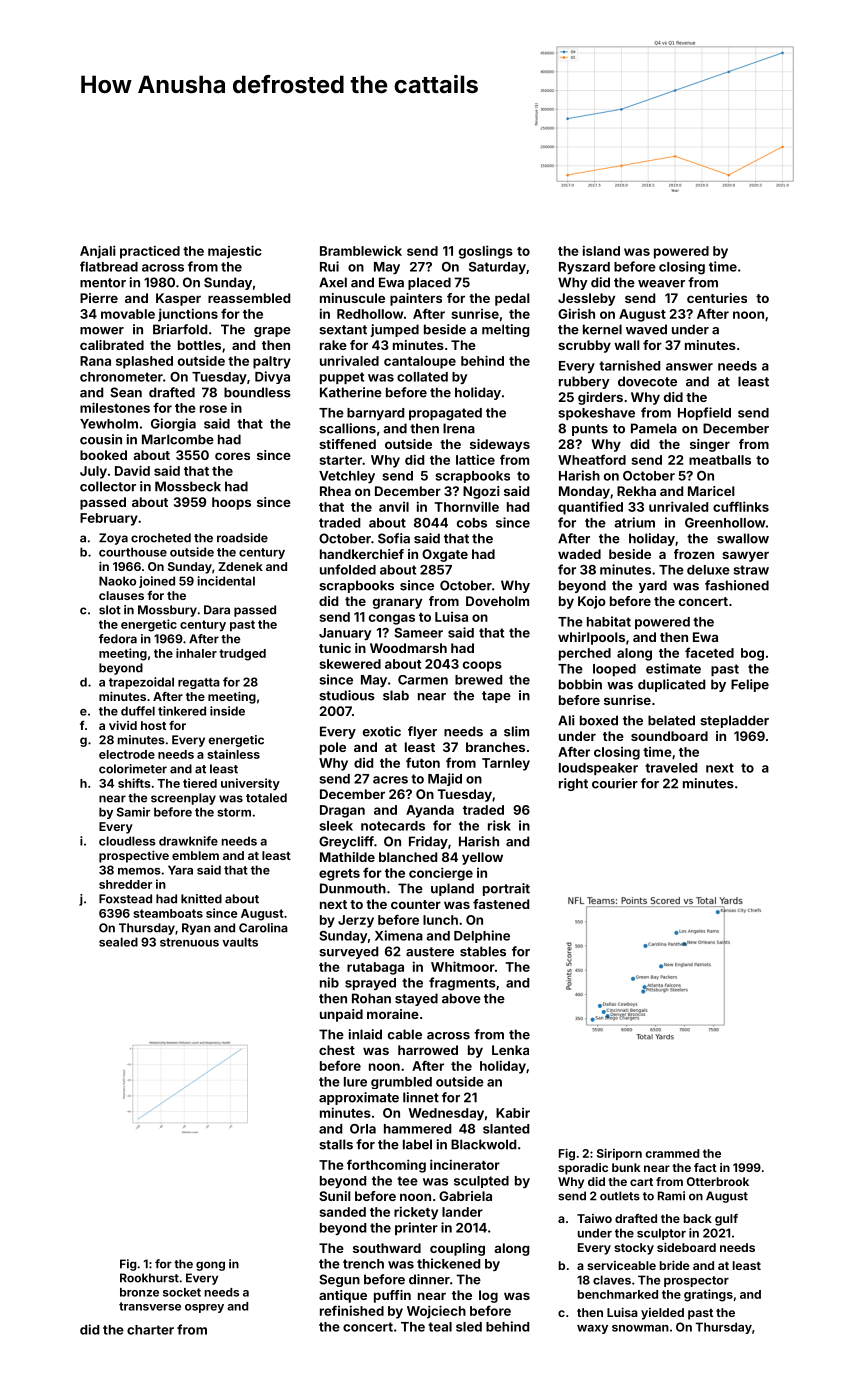  What do you see at coordinates (139, 1292) in the image?
I see `bronze` at bounding box center [139, 1292].
